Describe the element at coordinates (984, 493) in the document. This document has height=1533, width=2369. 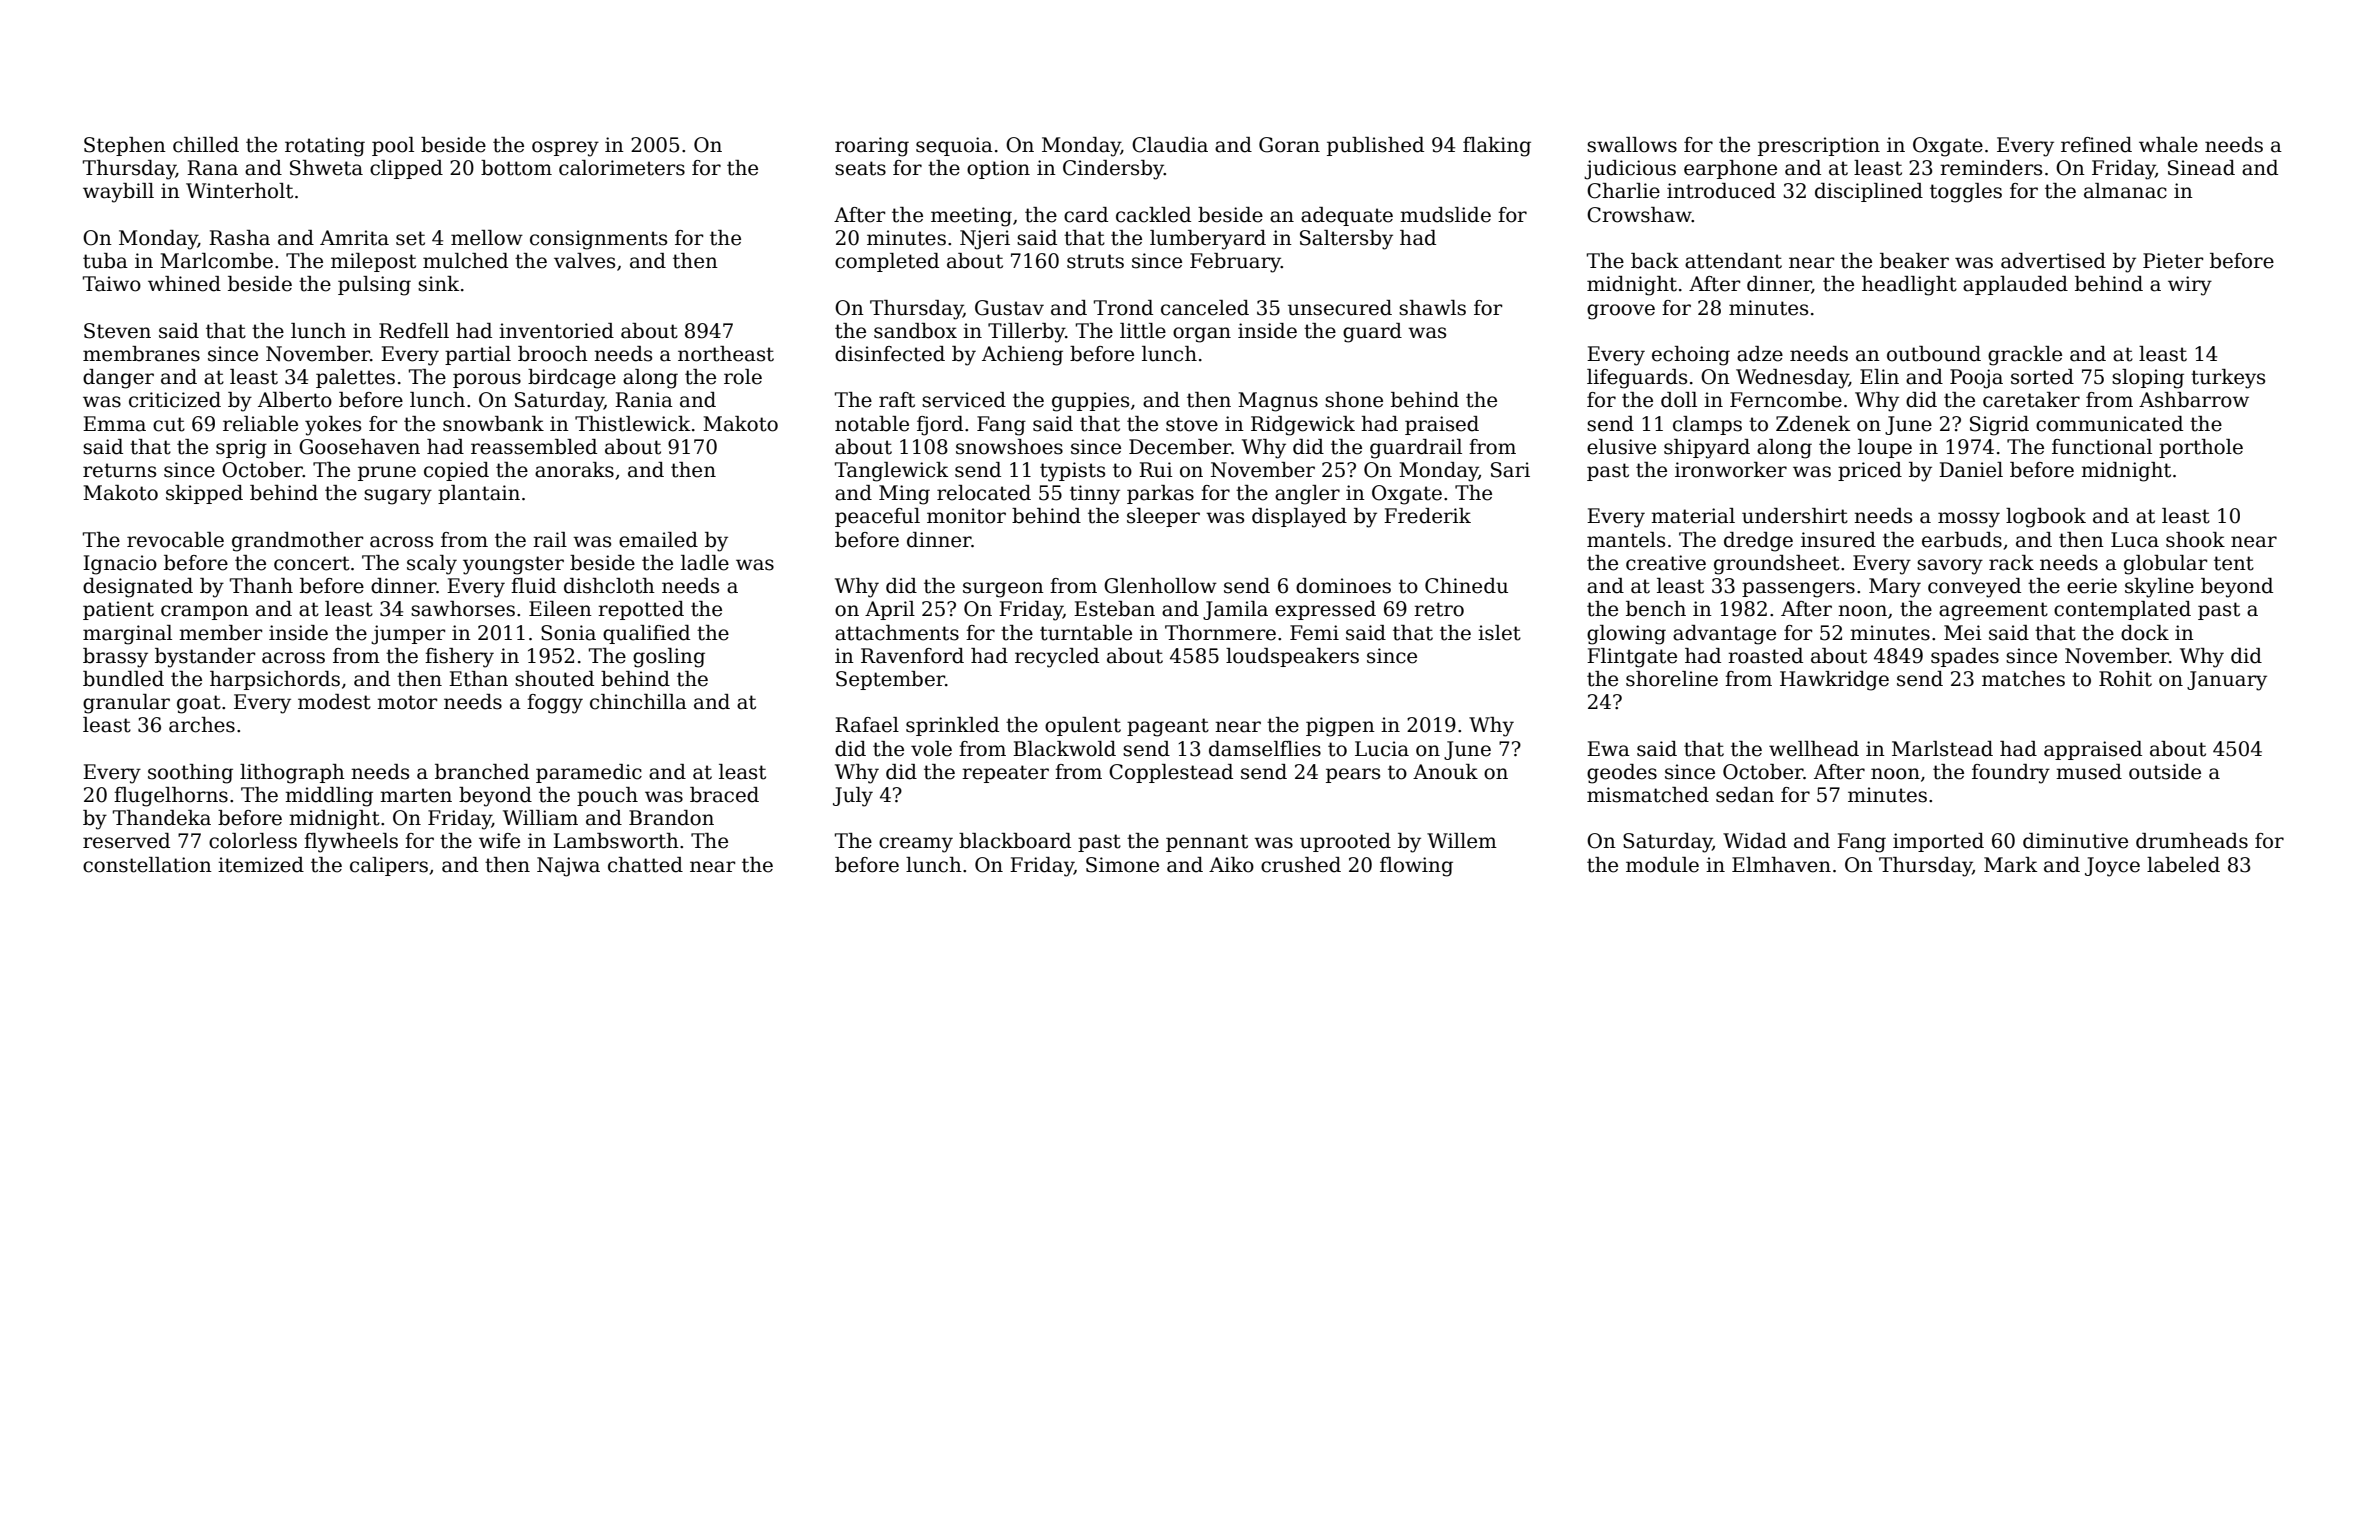
I see `relocated` at that location.
